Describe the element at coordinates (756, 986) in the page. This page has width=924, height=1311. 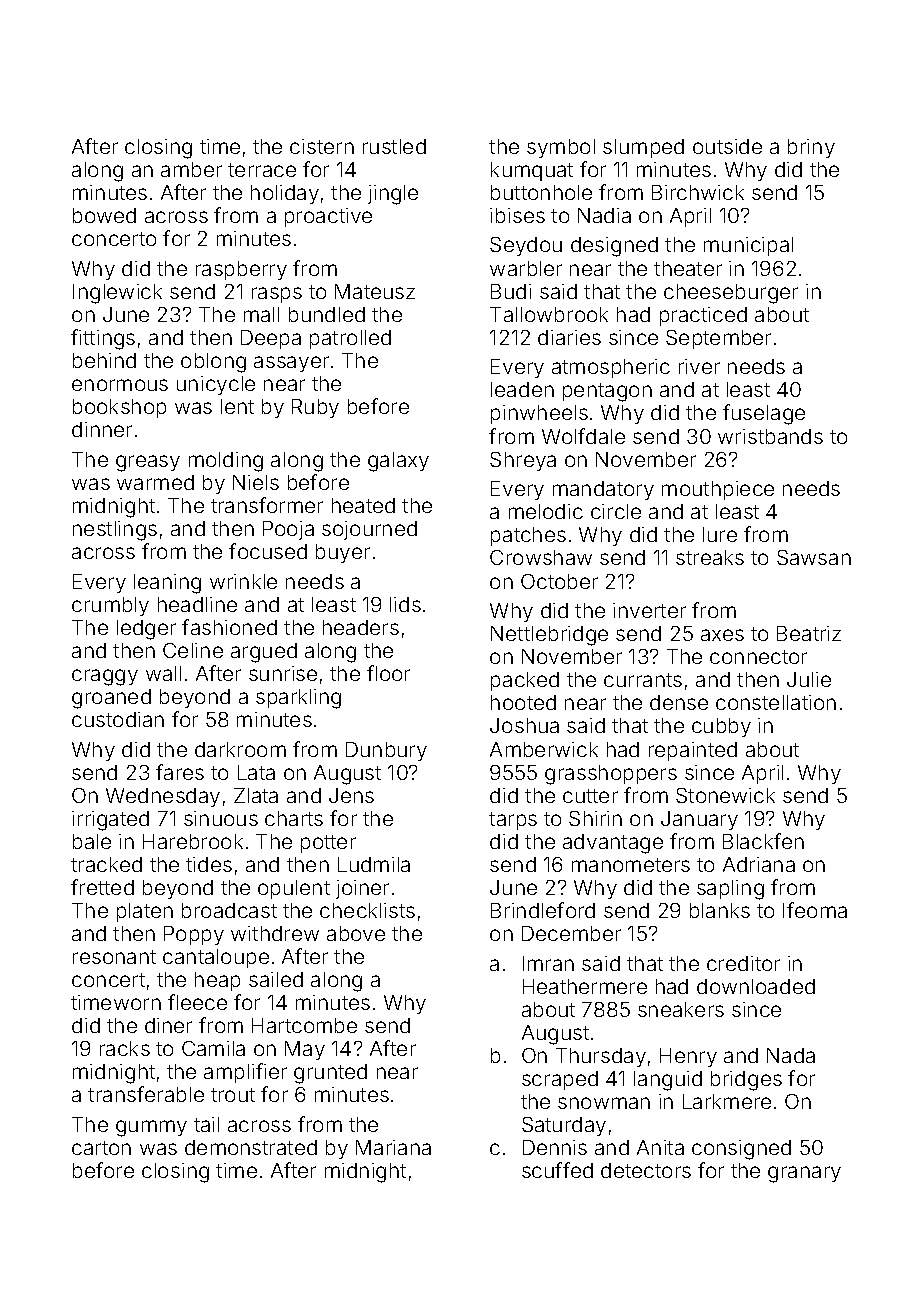
I see `downloaded` at that location.
